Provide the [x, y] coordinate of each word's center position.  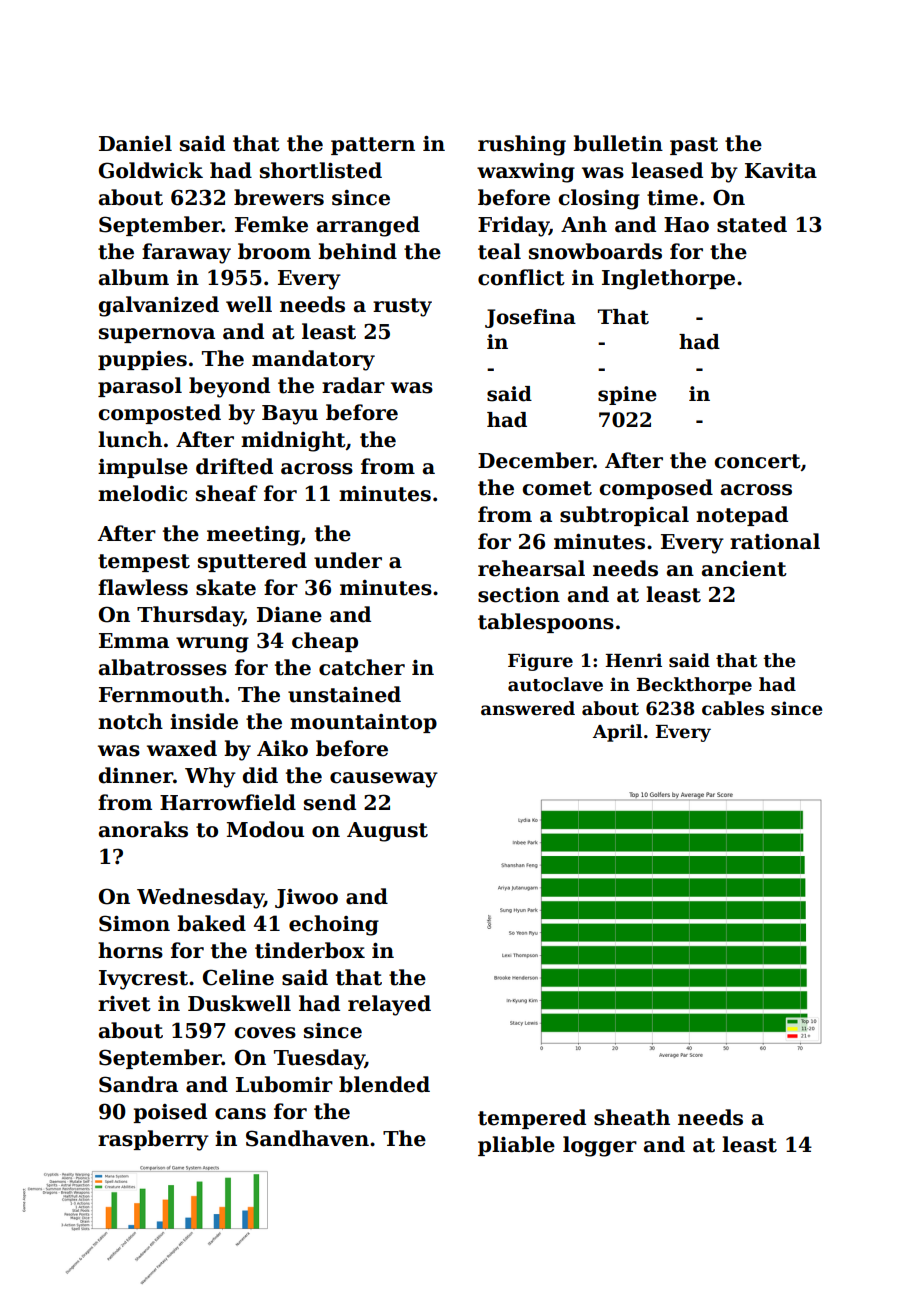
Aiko [282, 748]
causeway [384, 780]
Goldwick [151, 170]
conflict [521, 277]
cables [733, 708]
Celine [238, 977]
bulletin [618, 143]
